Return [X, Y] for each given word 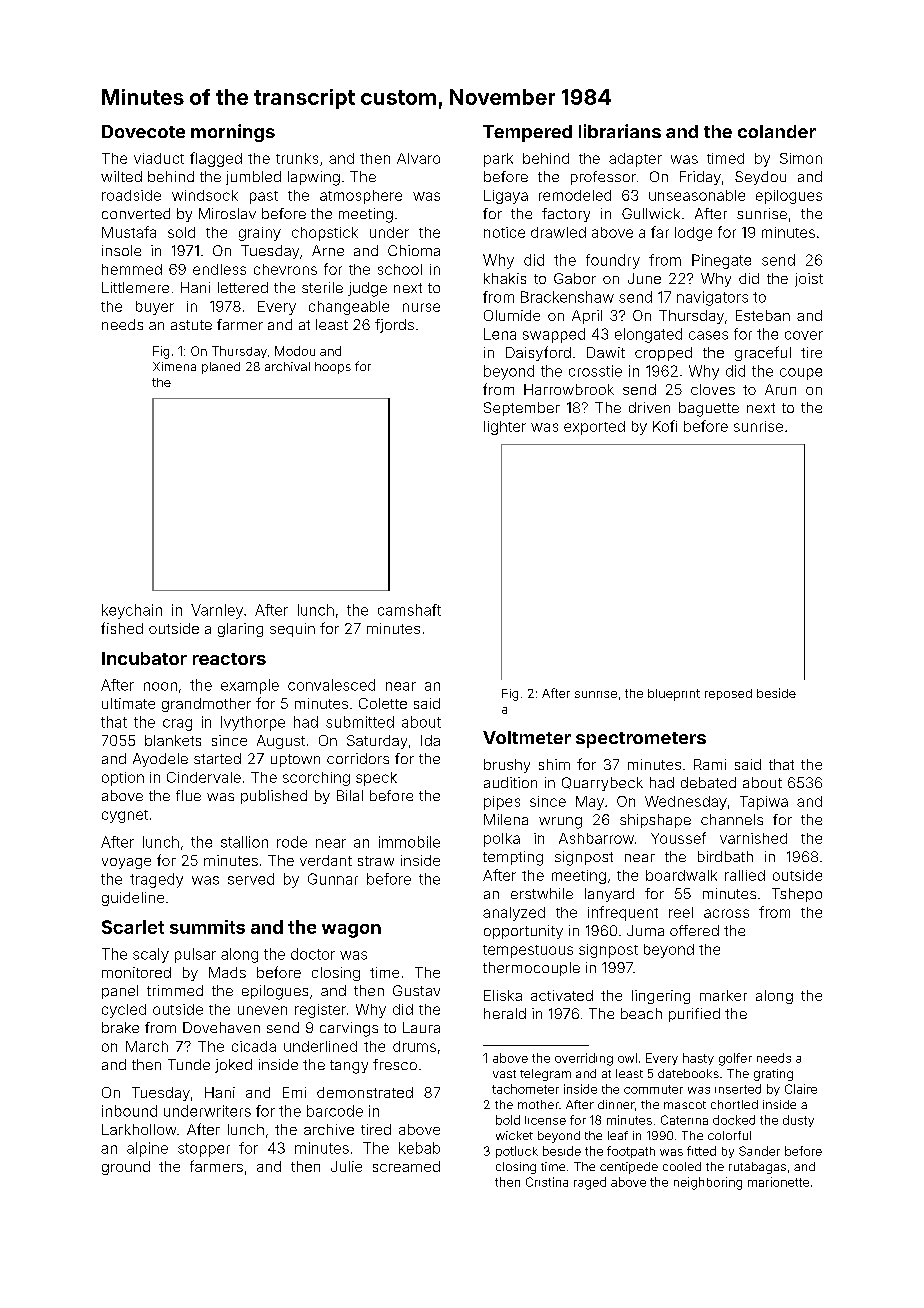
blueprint [674, 695]
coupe [801, 374]
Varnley [217, 611]
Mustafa [129, 232]
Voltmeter [527, 737]
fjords [394, 326]
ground [126, 1168]
